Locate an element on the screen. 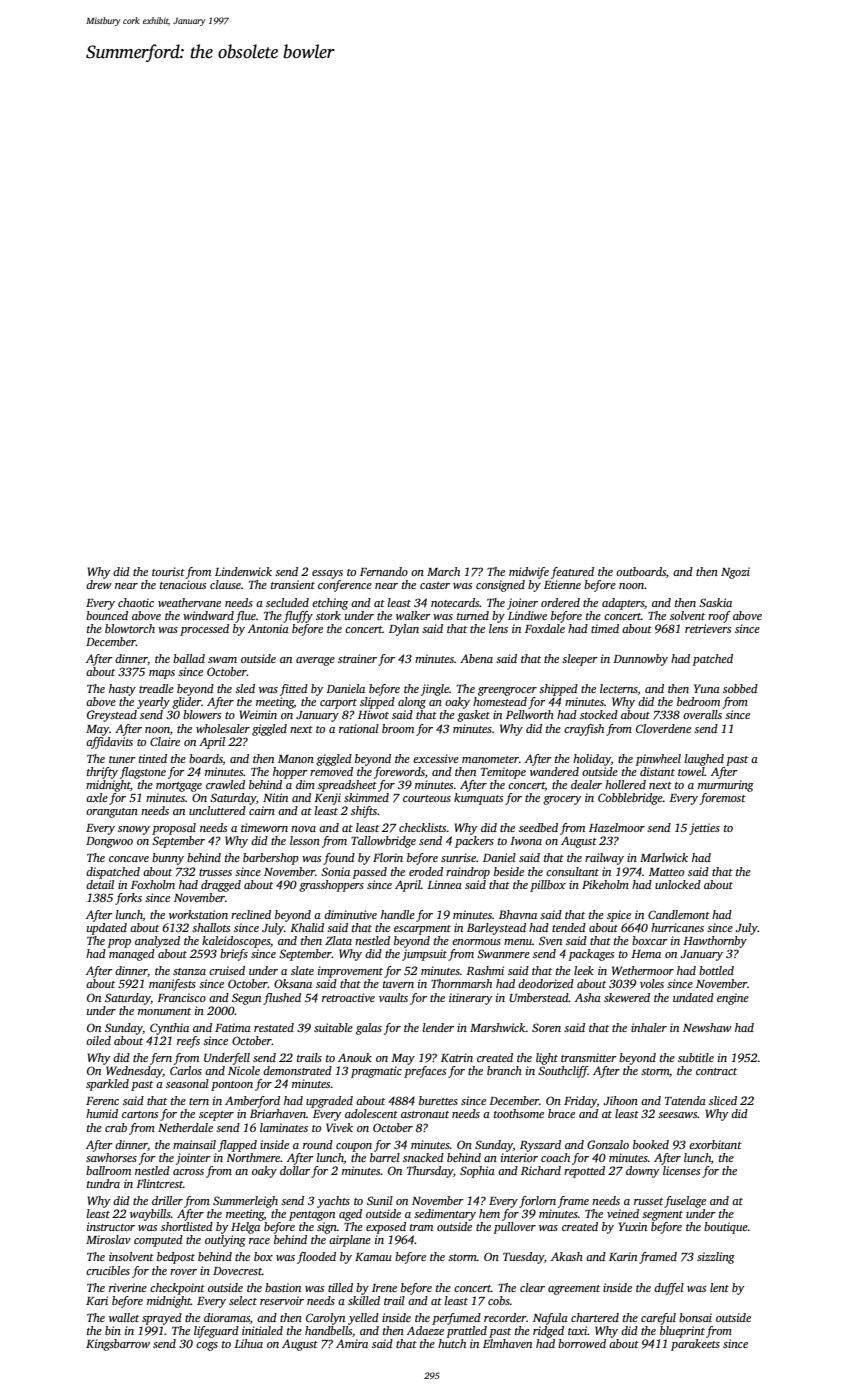 The width and height of the screenshot is (849, 1400). Miroslav is located at coordinates (108, 1239).
